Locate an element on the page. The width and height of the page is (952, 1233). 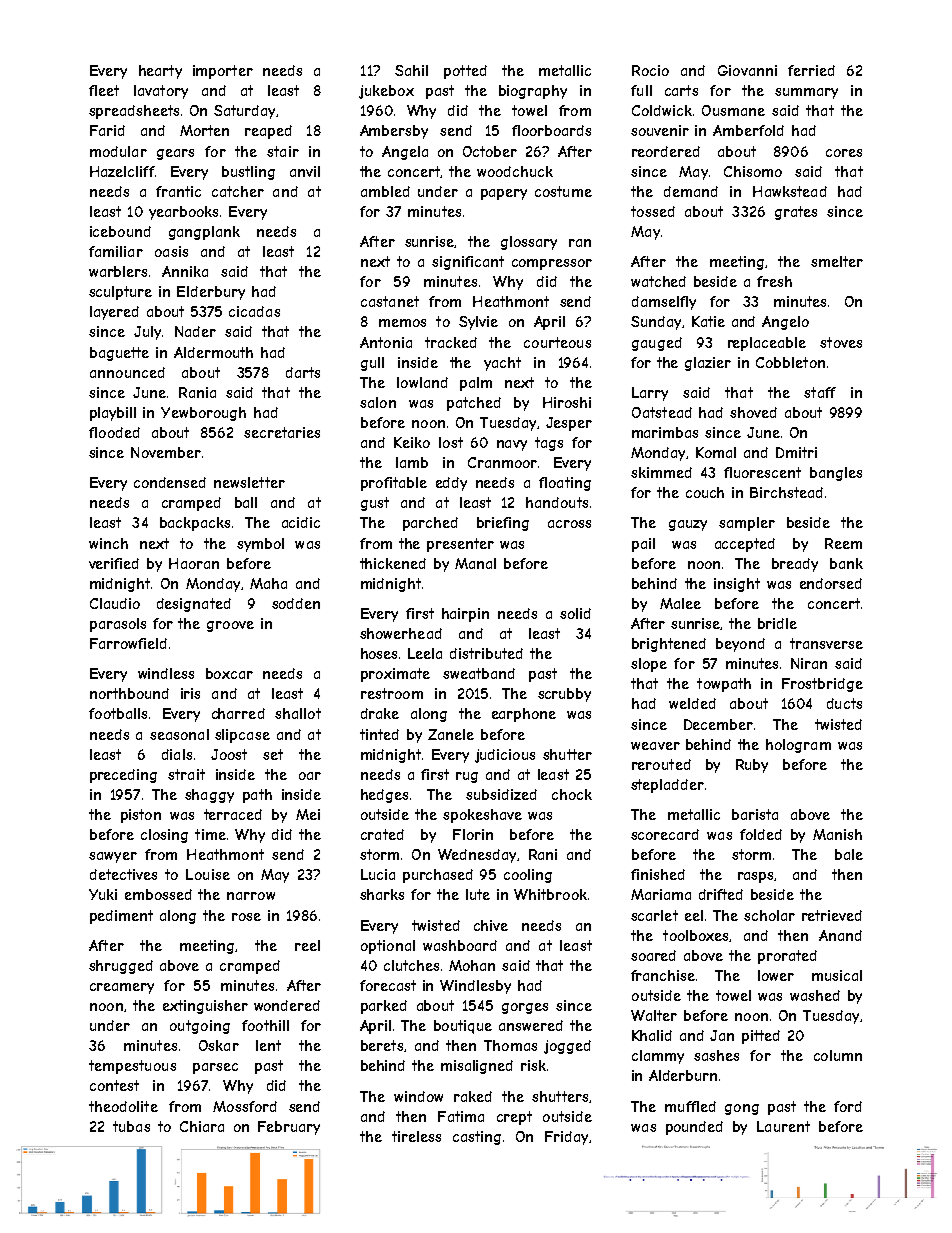
Florin is located at coordinates (473, 834).
